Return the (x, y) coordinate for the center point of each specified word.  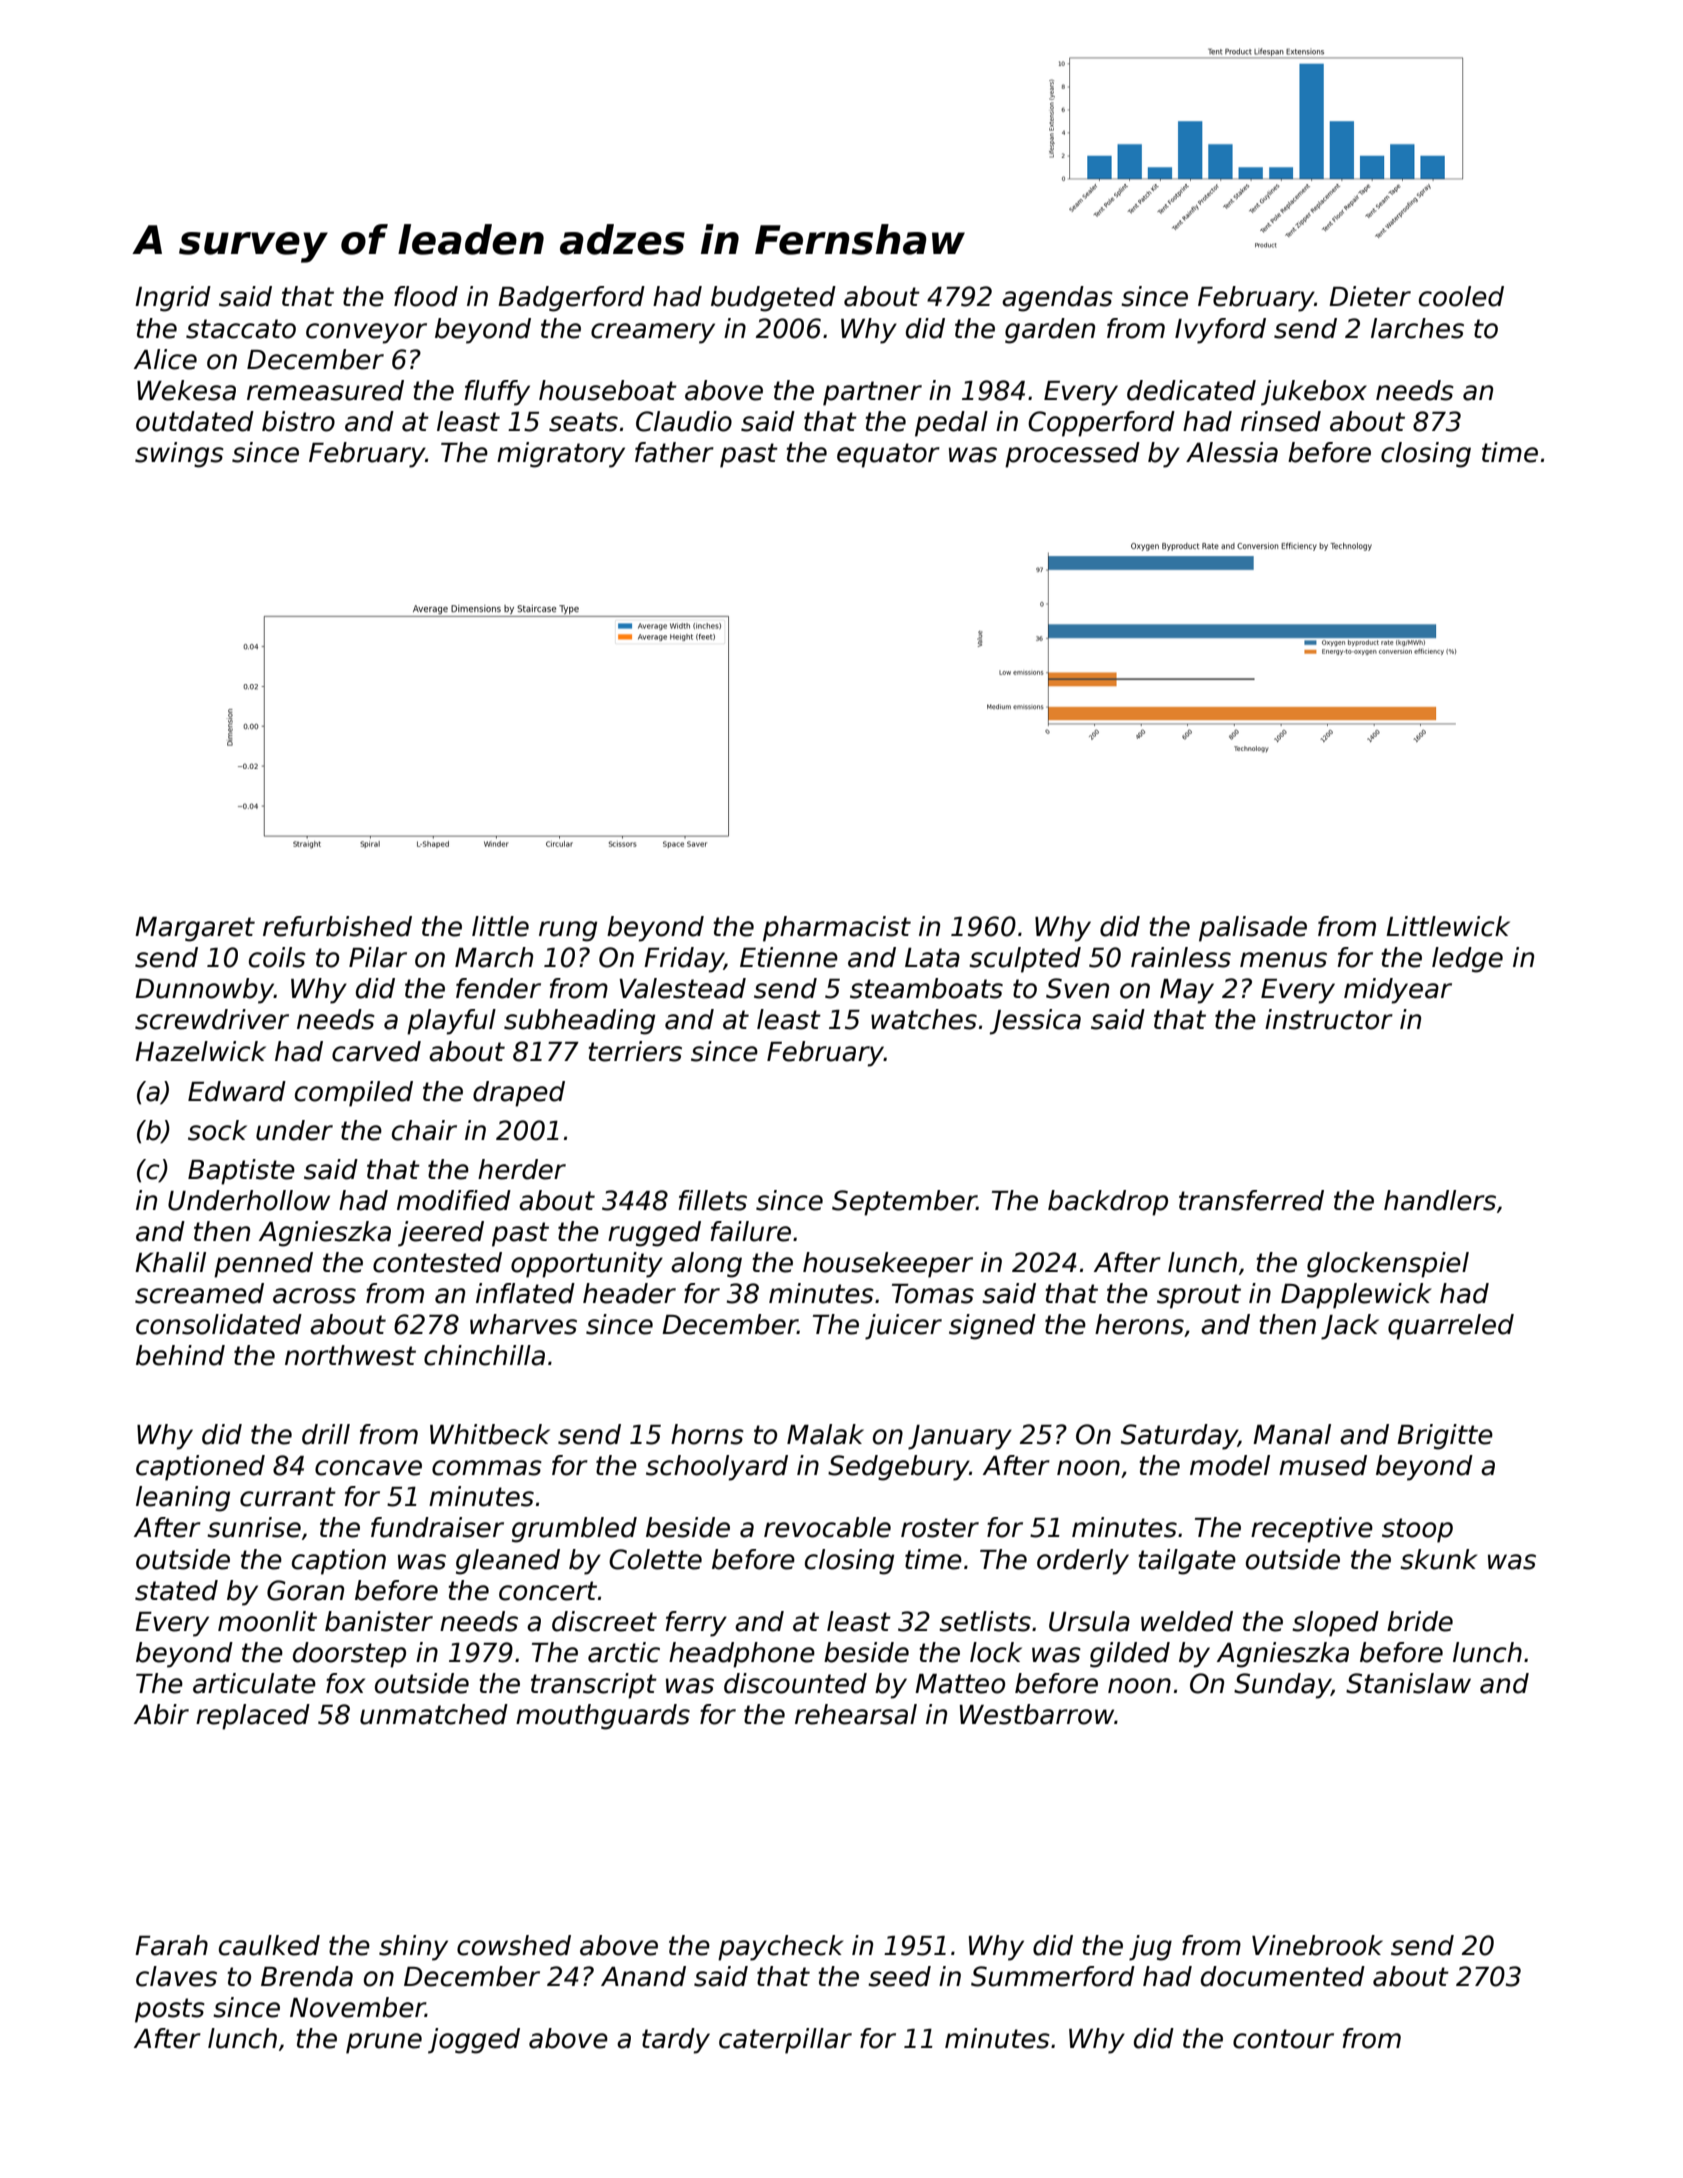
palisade (1253, 929)
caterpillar (785, 2041)
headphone (742, 1655)
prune (384, 2043)
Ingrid (173, 299)
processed (1072, 455)
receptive (1312, 1530)
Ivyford (1220, 331)
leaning (183, 1499)
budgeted (773, 299)
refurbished (337, 926)
